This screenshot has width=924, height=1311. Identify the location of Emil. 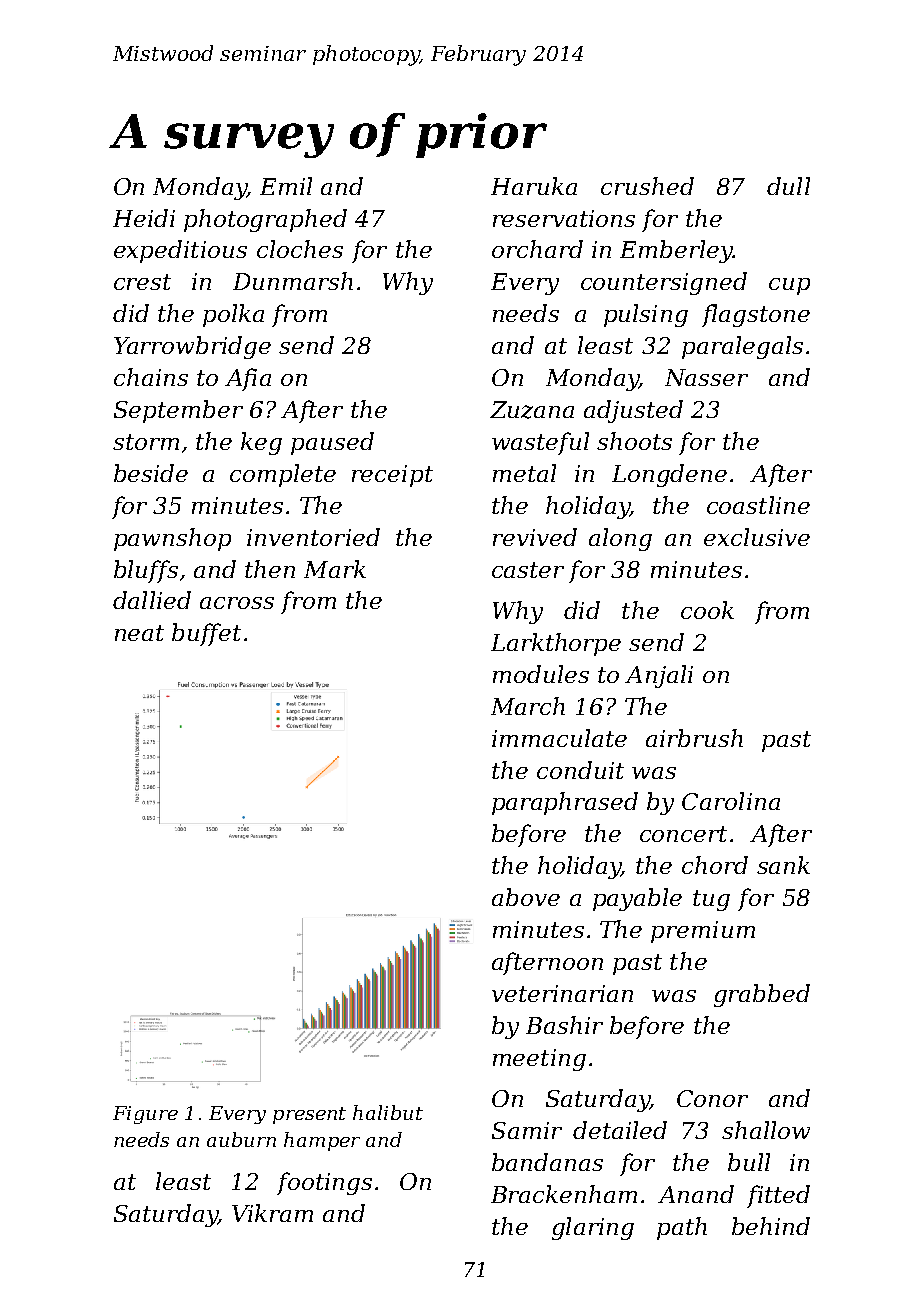
(286, 186).
